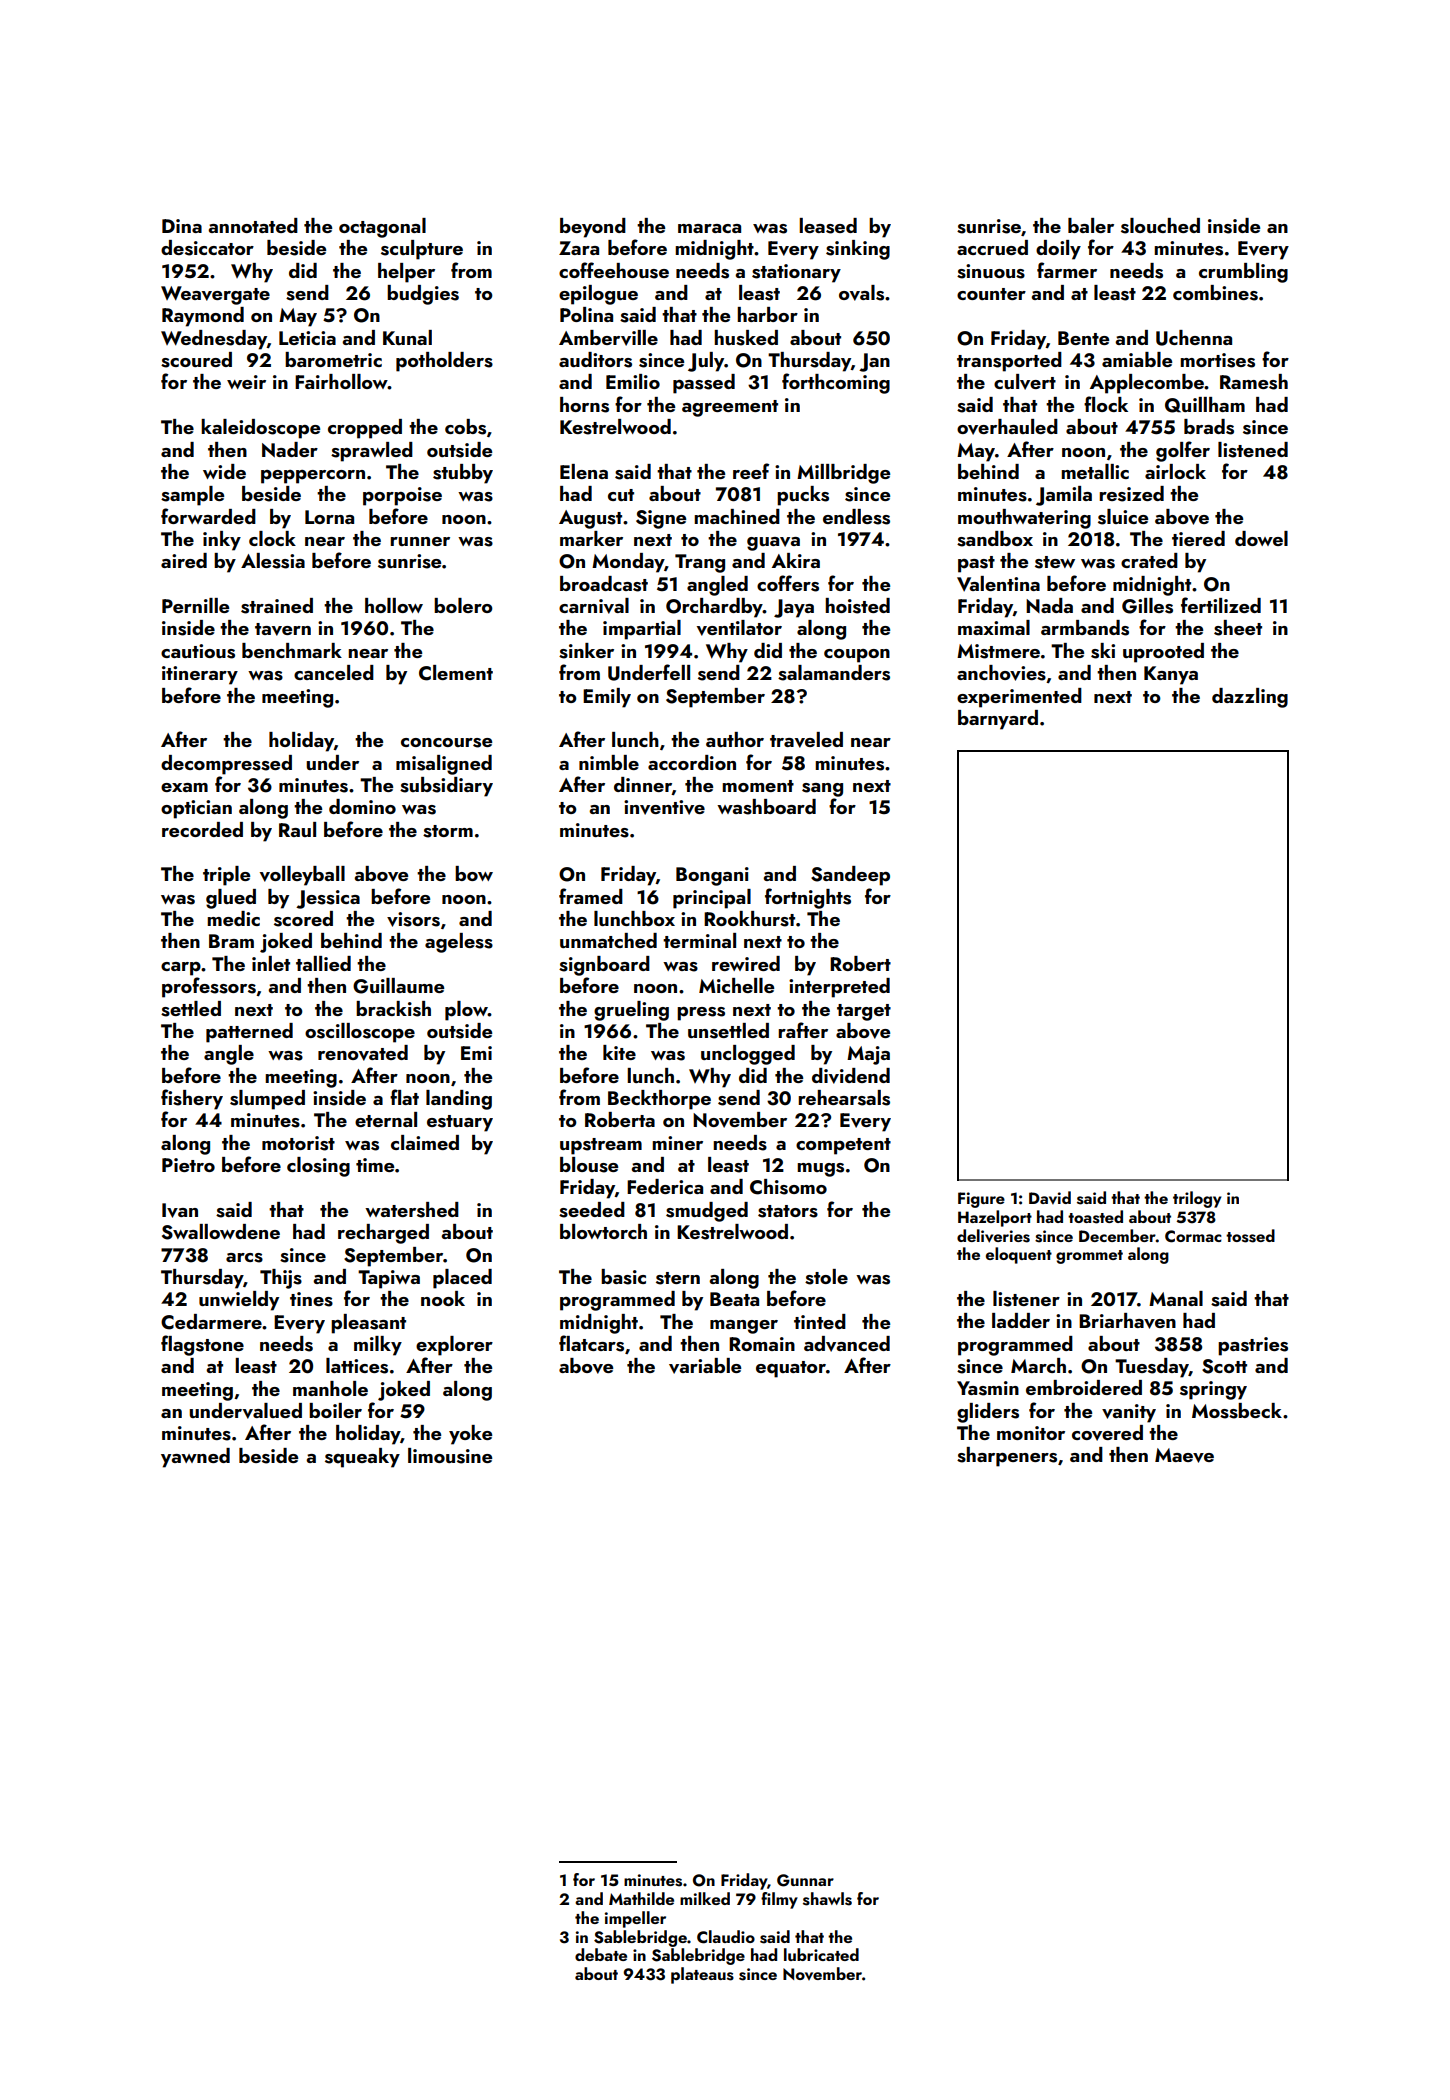  I want to click on limousine, so click(450, 1456).
